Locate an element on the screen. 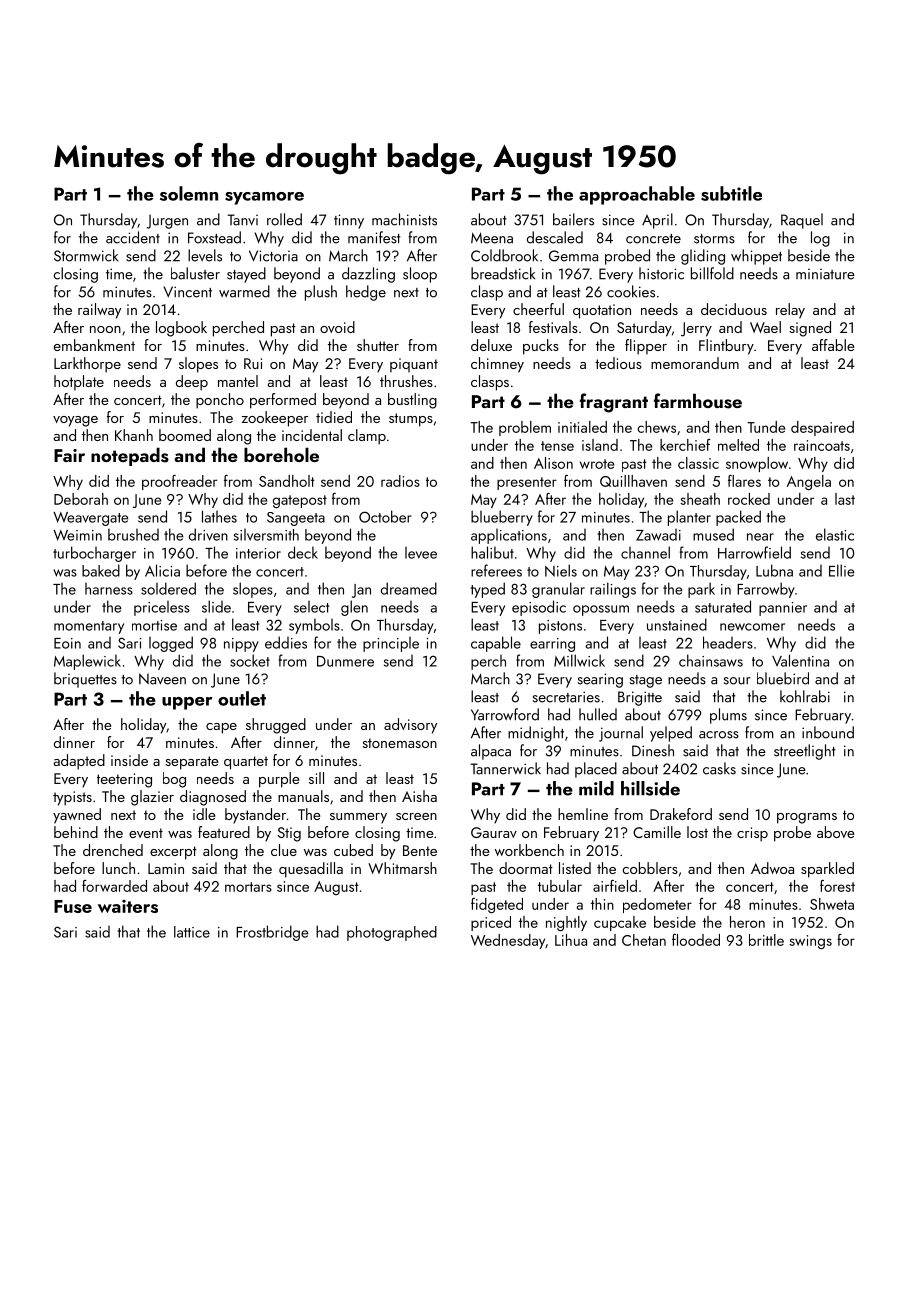 This screenshot has height=1316, width=908. Aisha is located at coordinates (419, 796).
